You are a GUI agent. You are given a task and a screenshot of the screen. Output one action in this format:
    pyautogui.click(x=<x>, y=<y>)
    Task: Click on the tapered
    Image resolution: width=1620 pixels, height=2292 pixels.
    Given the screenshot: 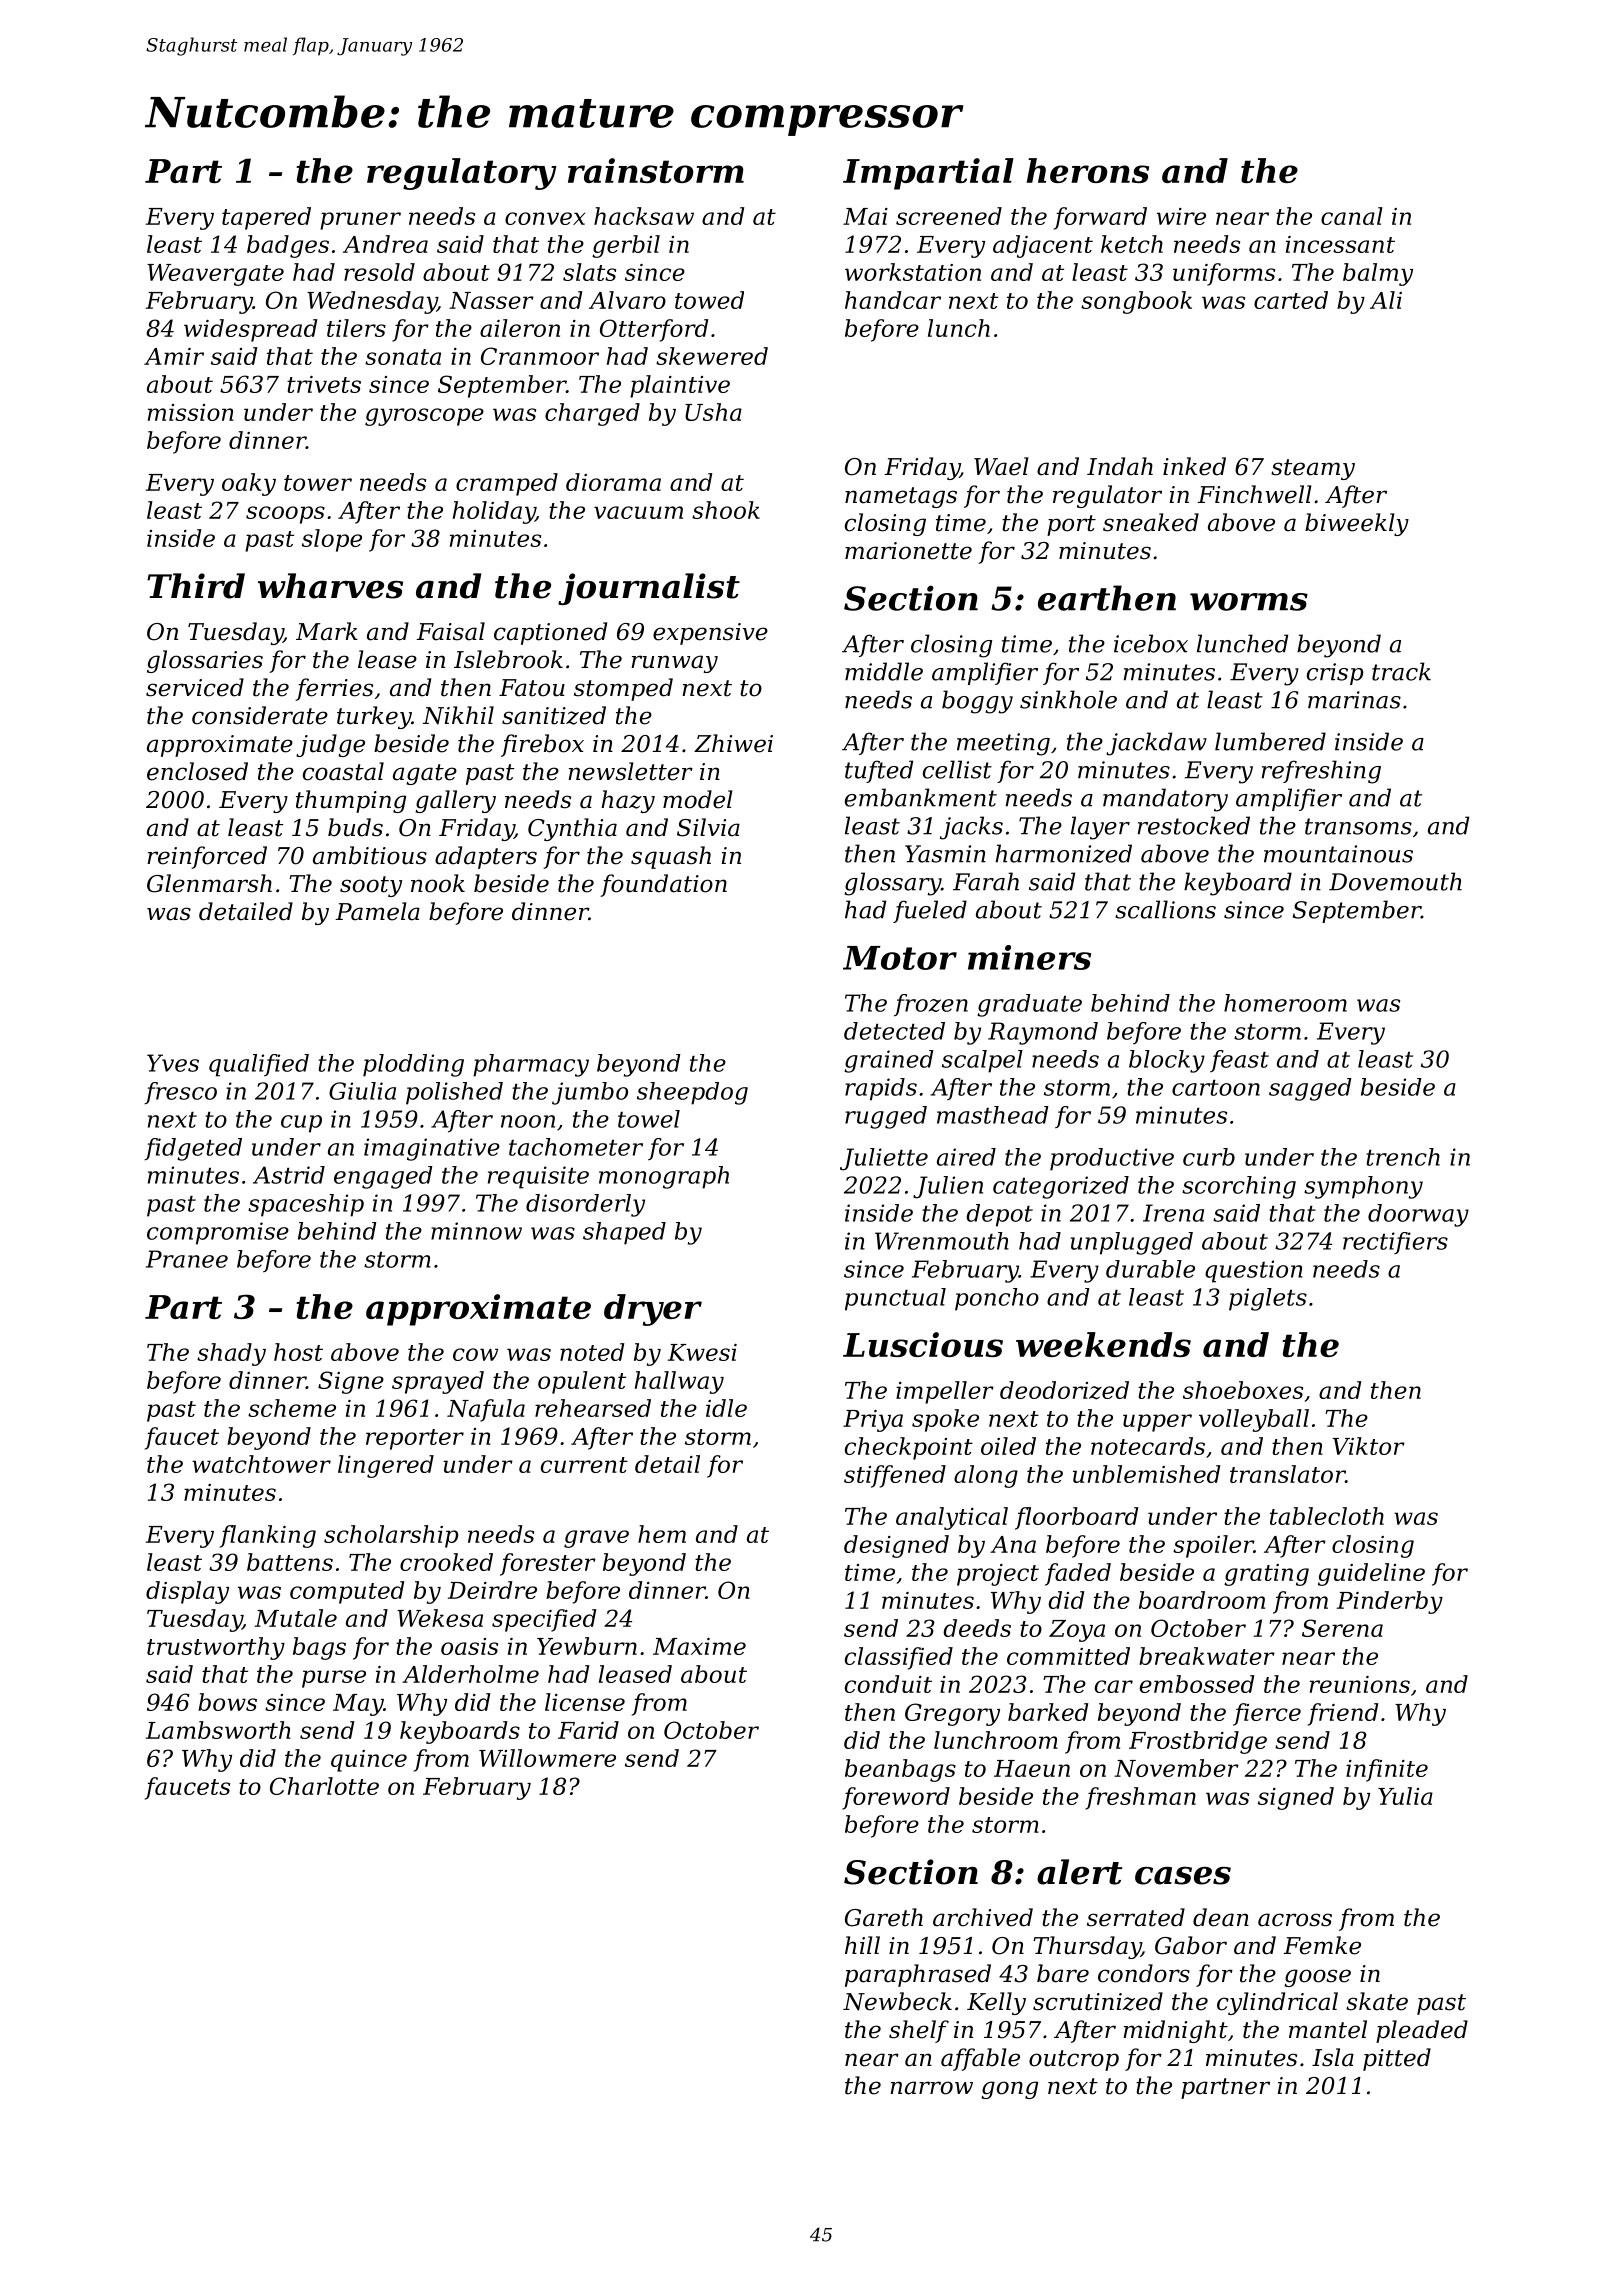 What is the action you would take?
    pyautogui.click(x=266, y=218)
